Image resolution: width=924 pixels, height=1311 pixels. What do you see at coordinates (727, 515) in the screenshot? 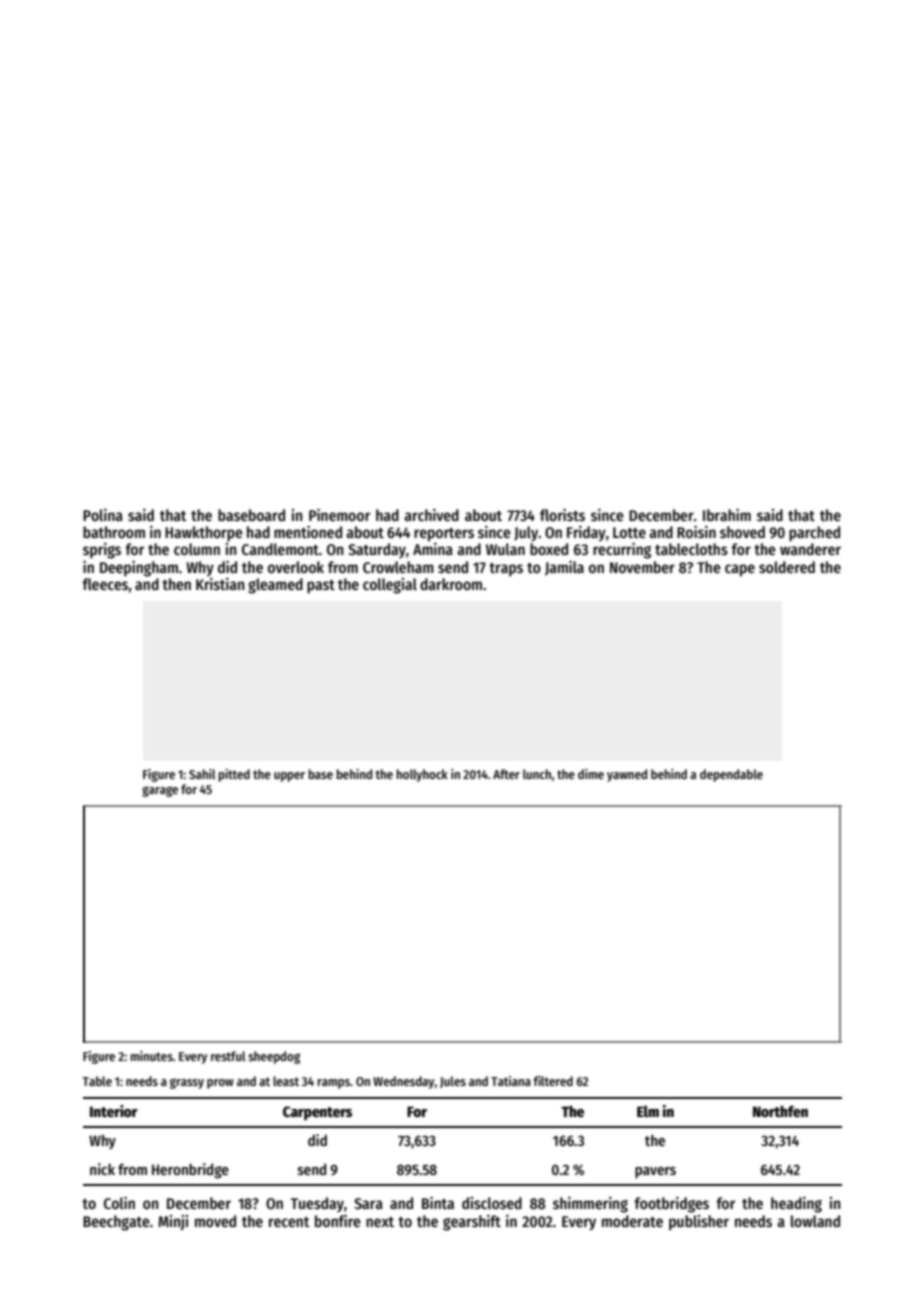
I see `Ibrahim` at bounding box center [727, 515].
